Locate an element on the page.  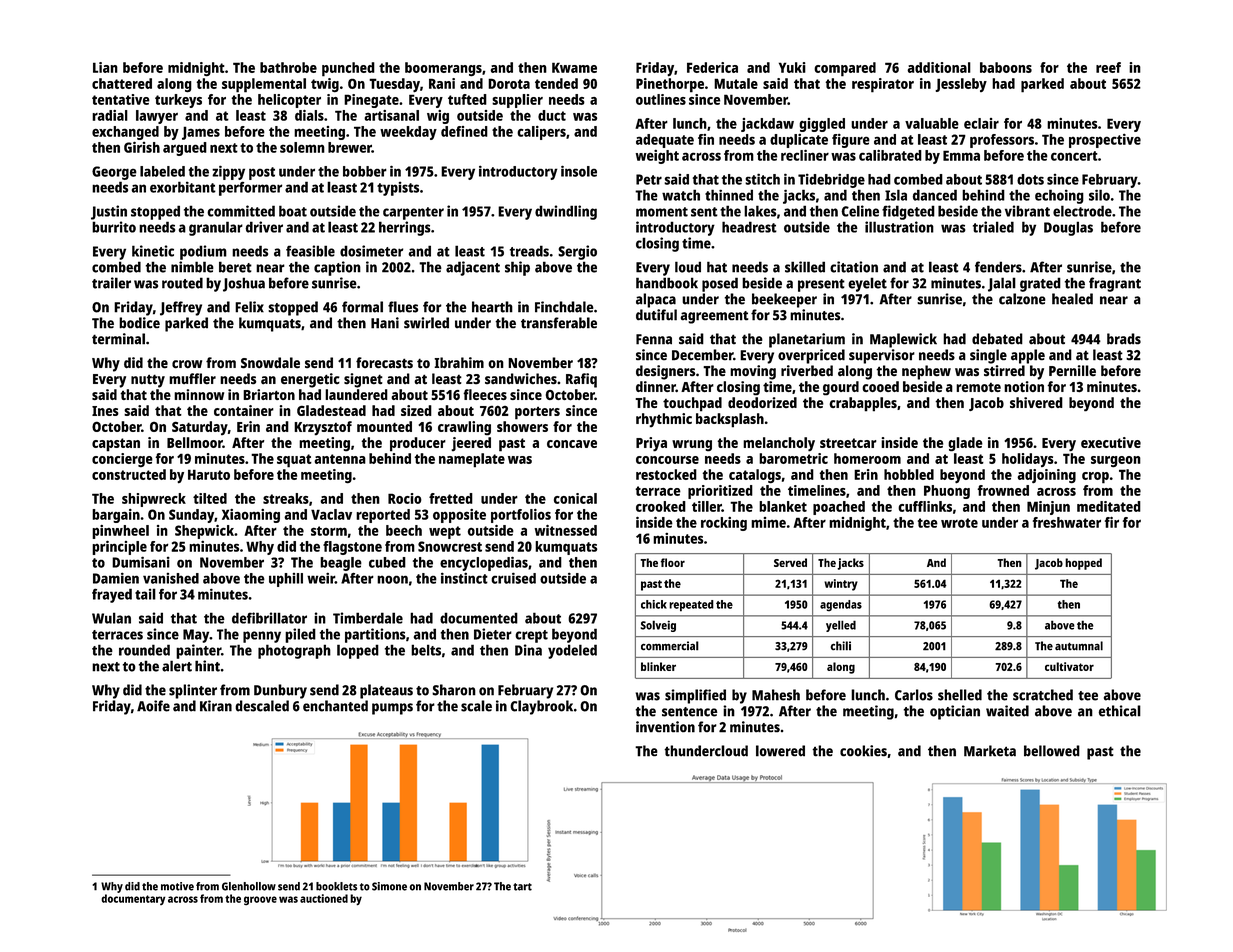
Damien is located at coordinates (116, 578).
